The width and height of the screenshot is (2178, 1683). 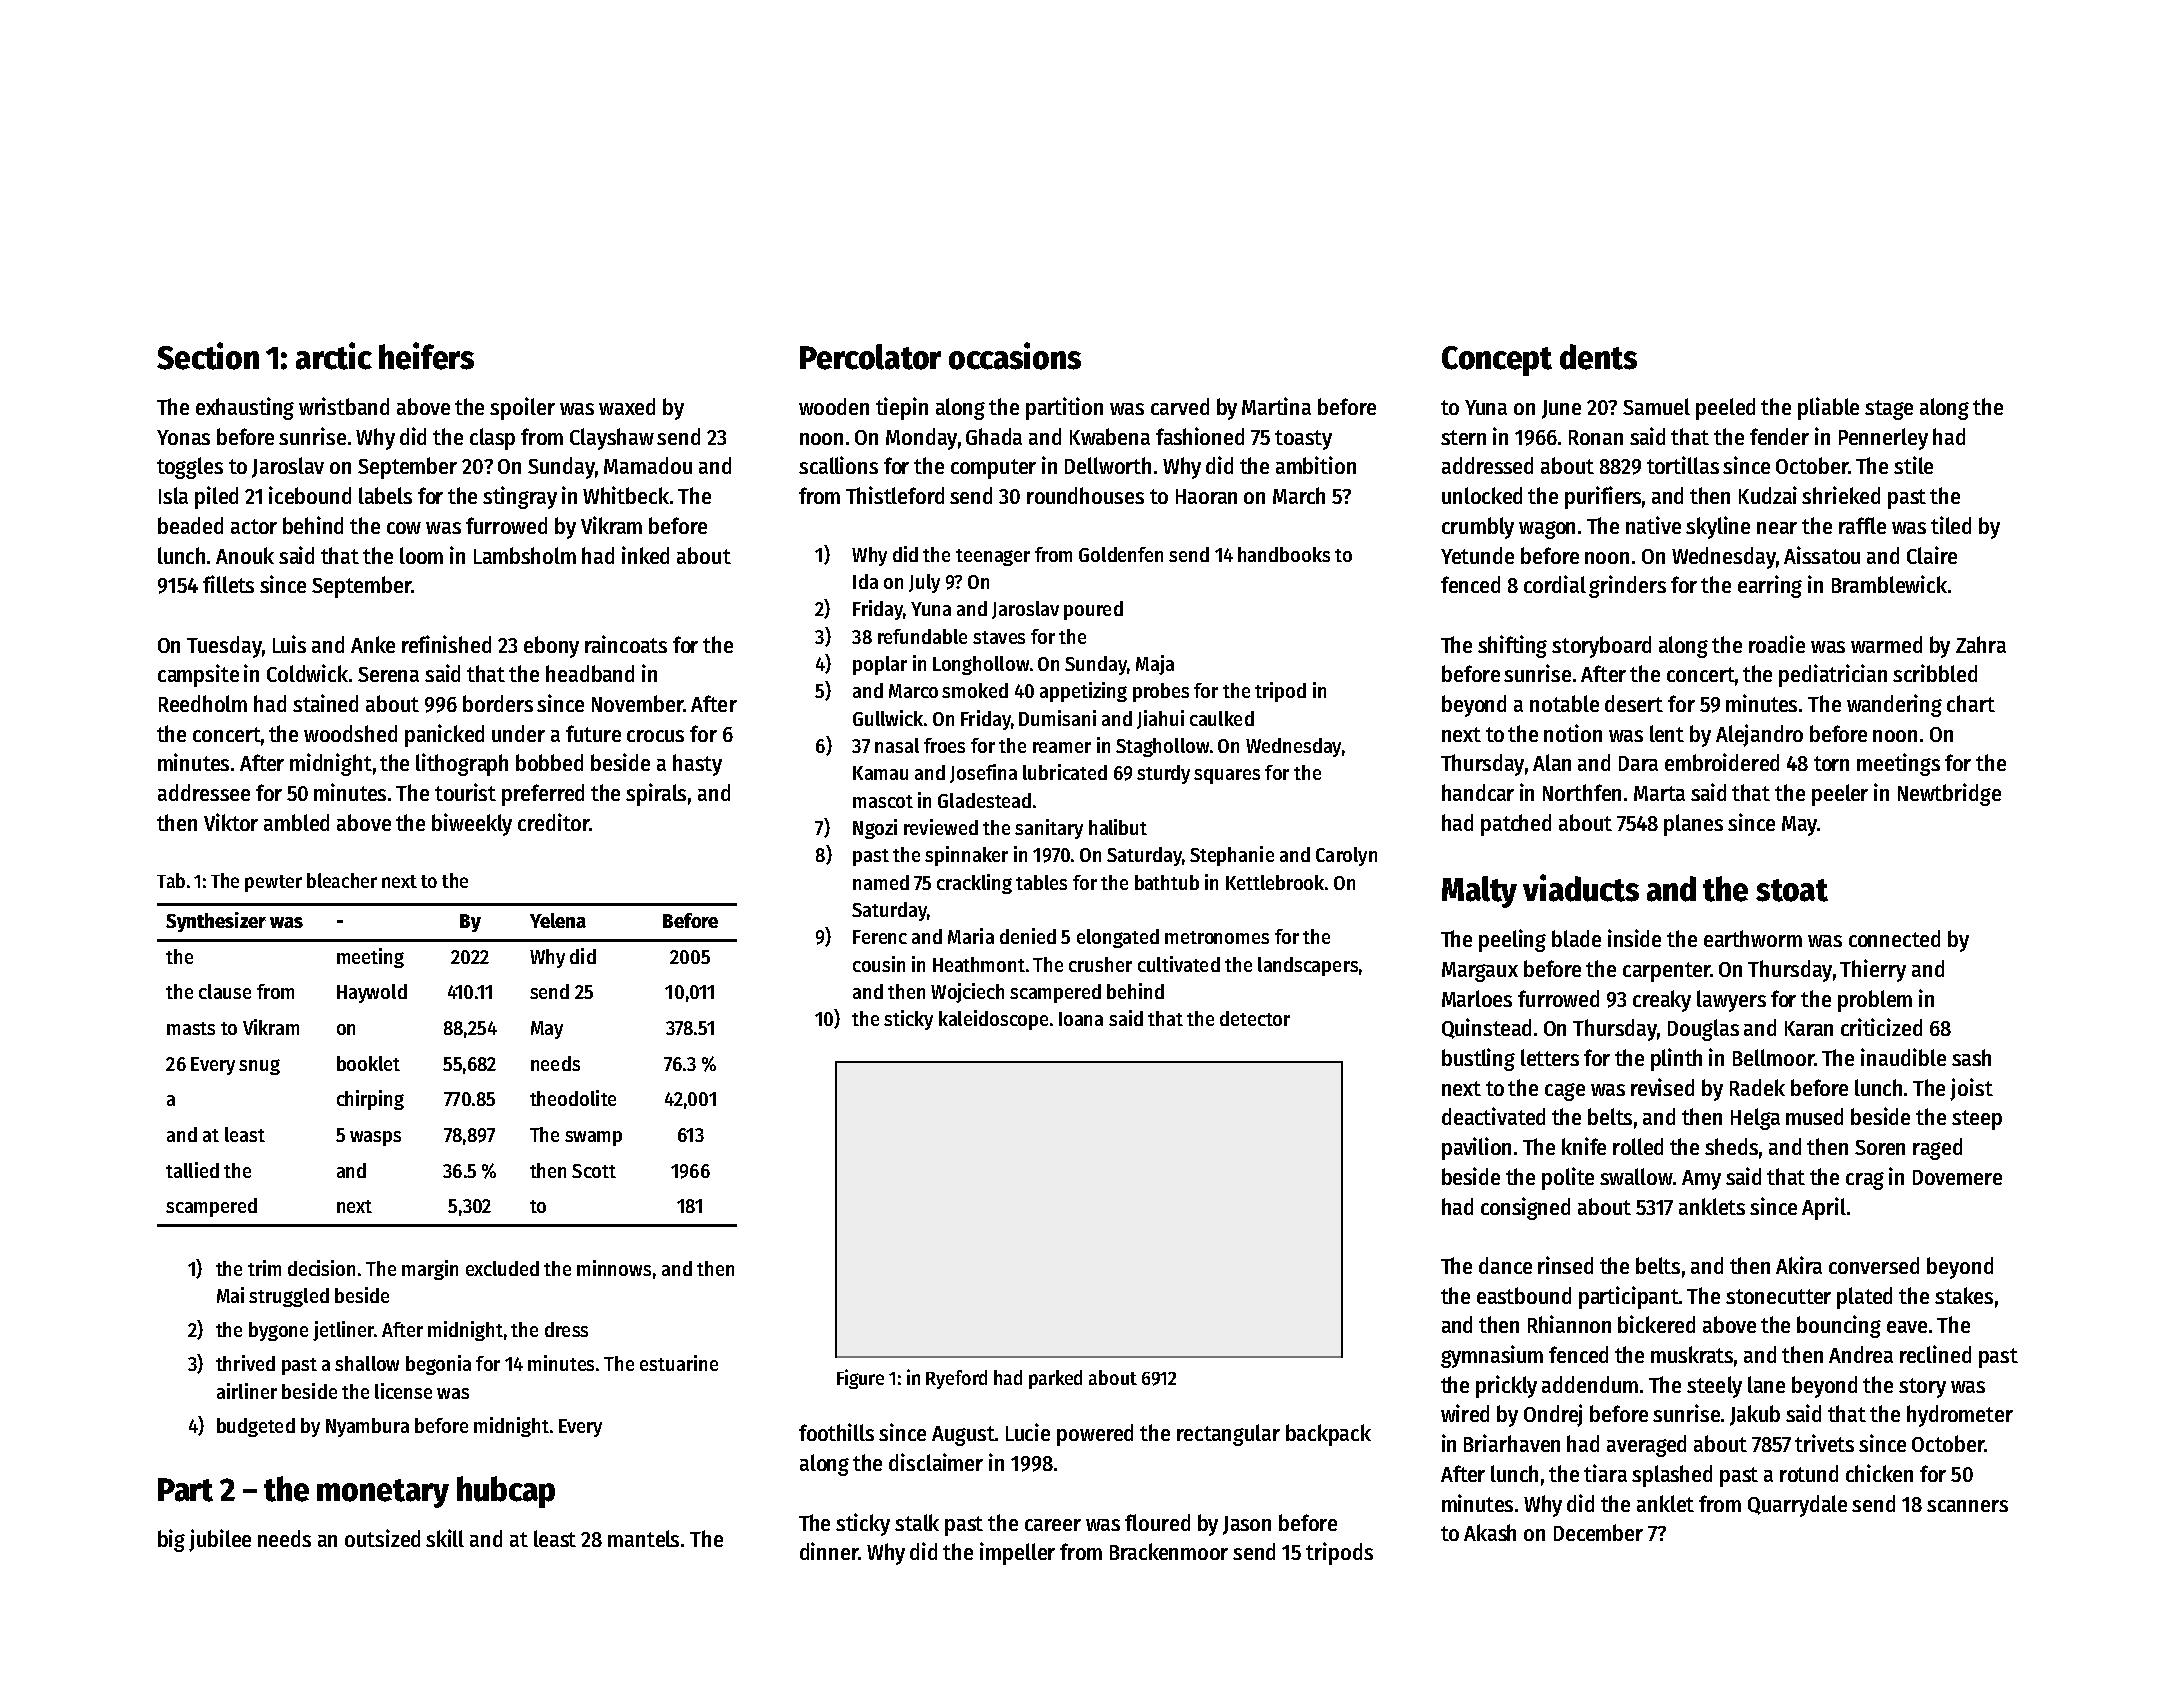 I want to click on computer, so click(x=993, y=469).
